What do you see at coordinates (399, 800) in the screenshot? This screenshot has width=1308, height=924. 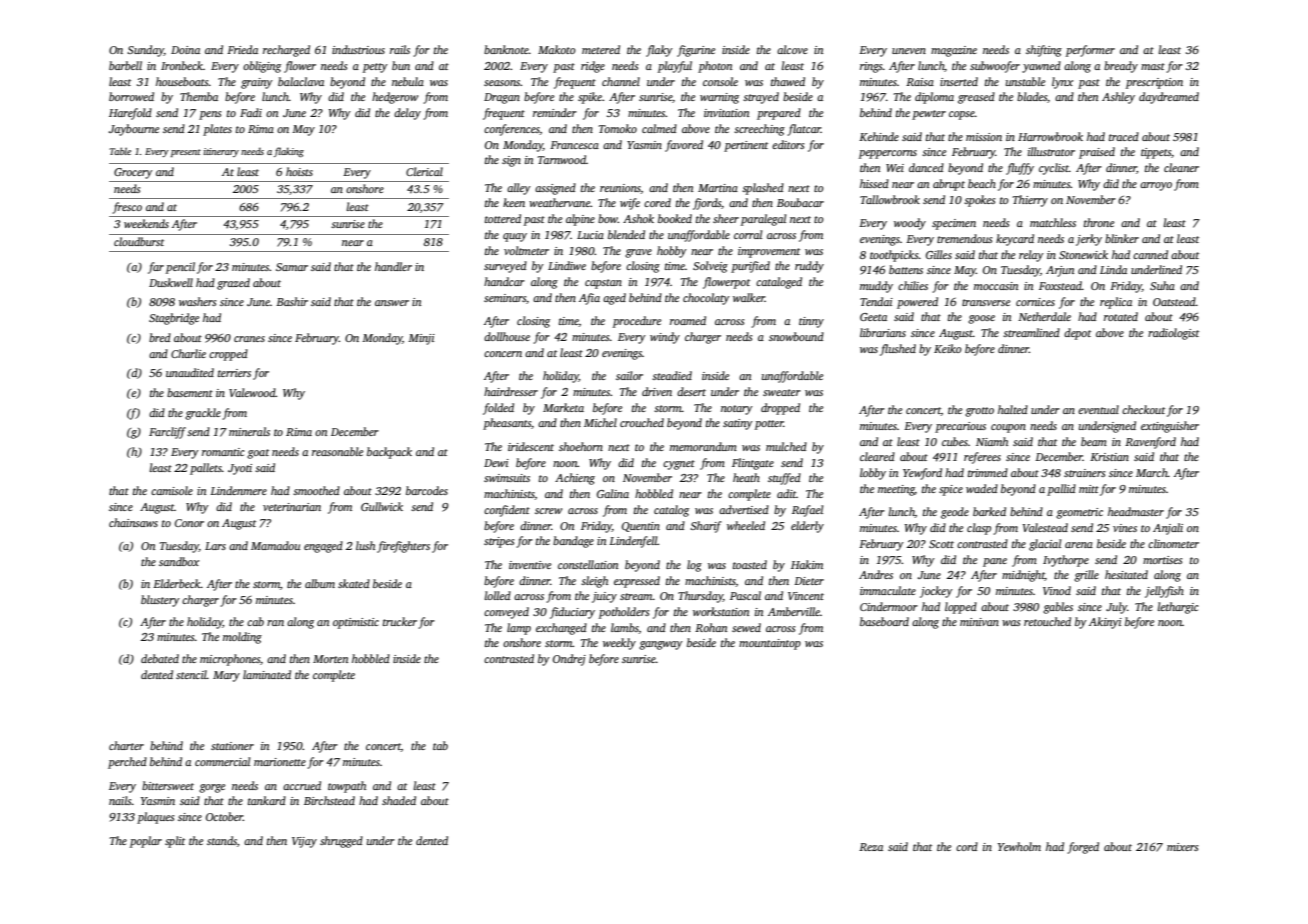 I see `shaded` at bounding box center [399, 800].
